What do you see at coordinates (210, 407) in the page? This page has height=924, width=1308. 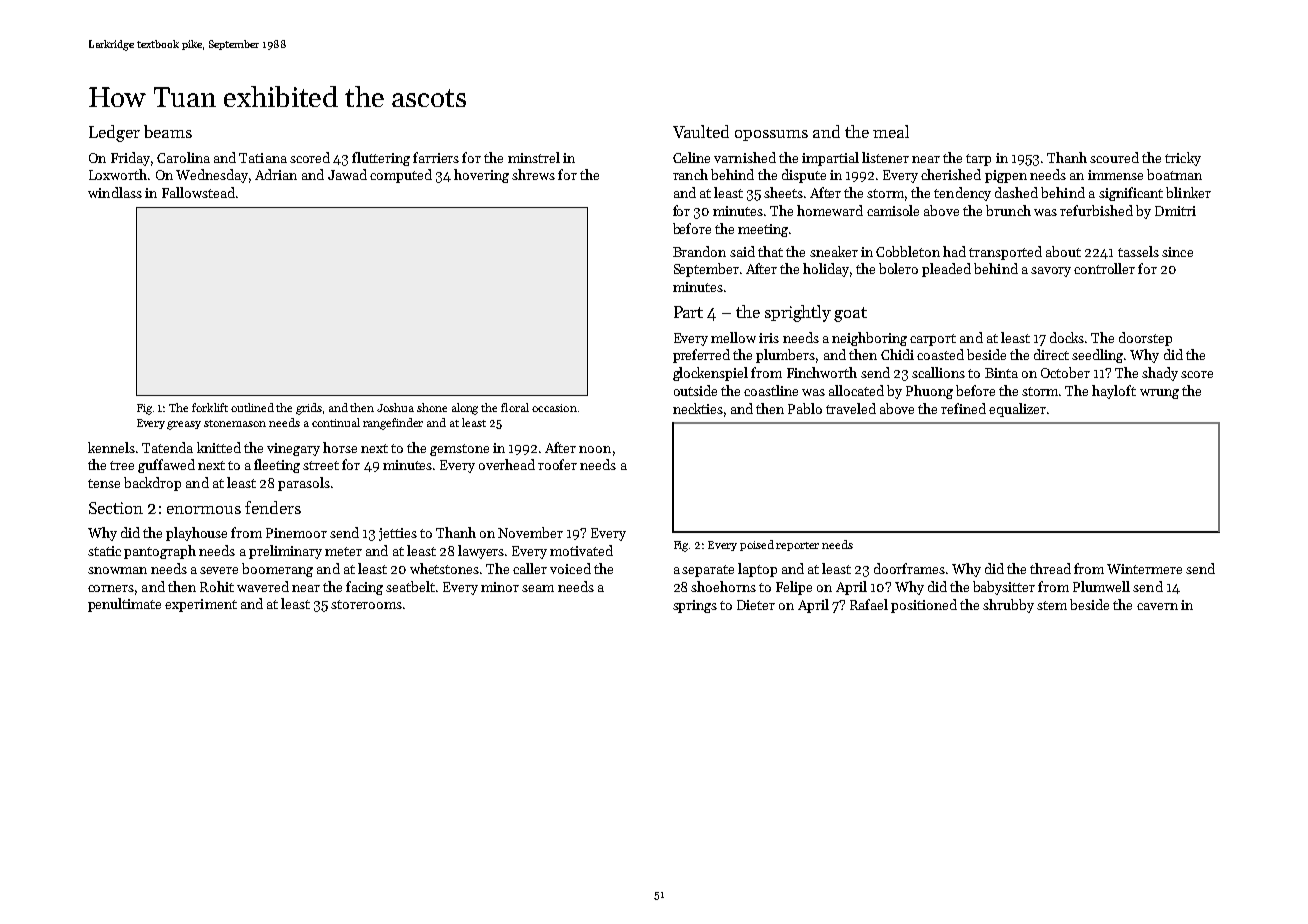 I see `forklift` at bounding box center [210, 407].
